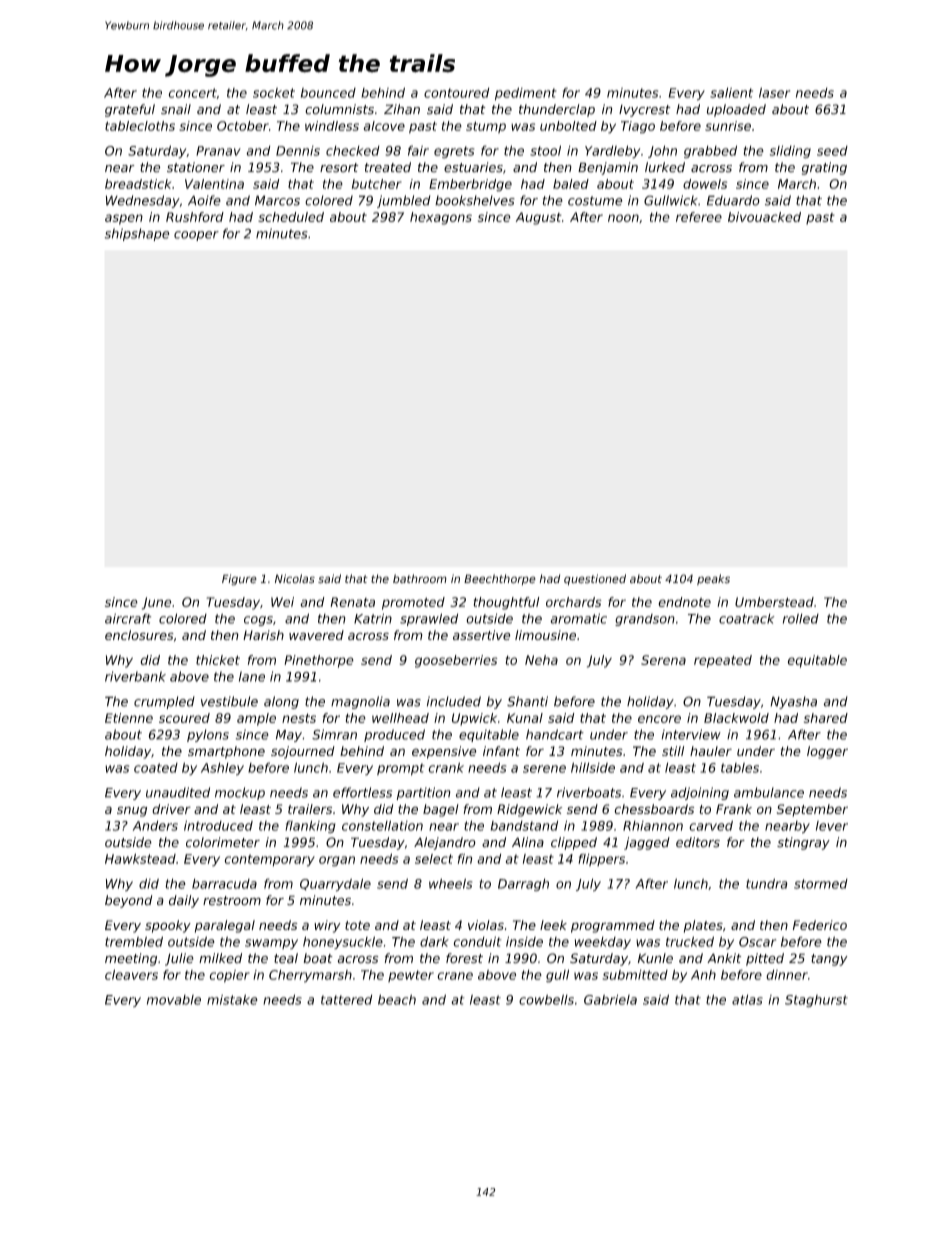  I want to click on lurked, so click(665, 167).
